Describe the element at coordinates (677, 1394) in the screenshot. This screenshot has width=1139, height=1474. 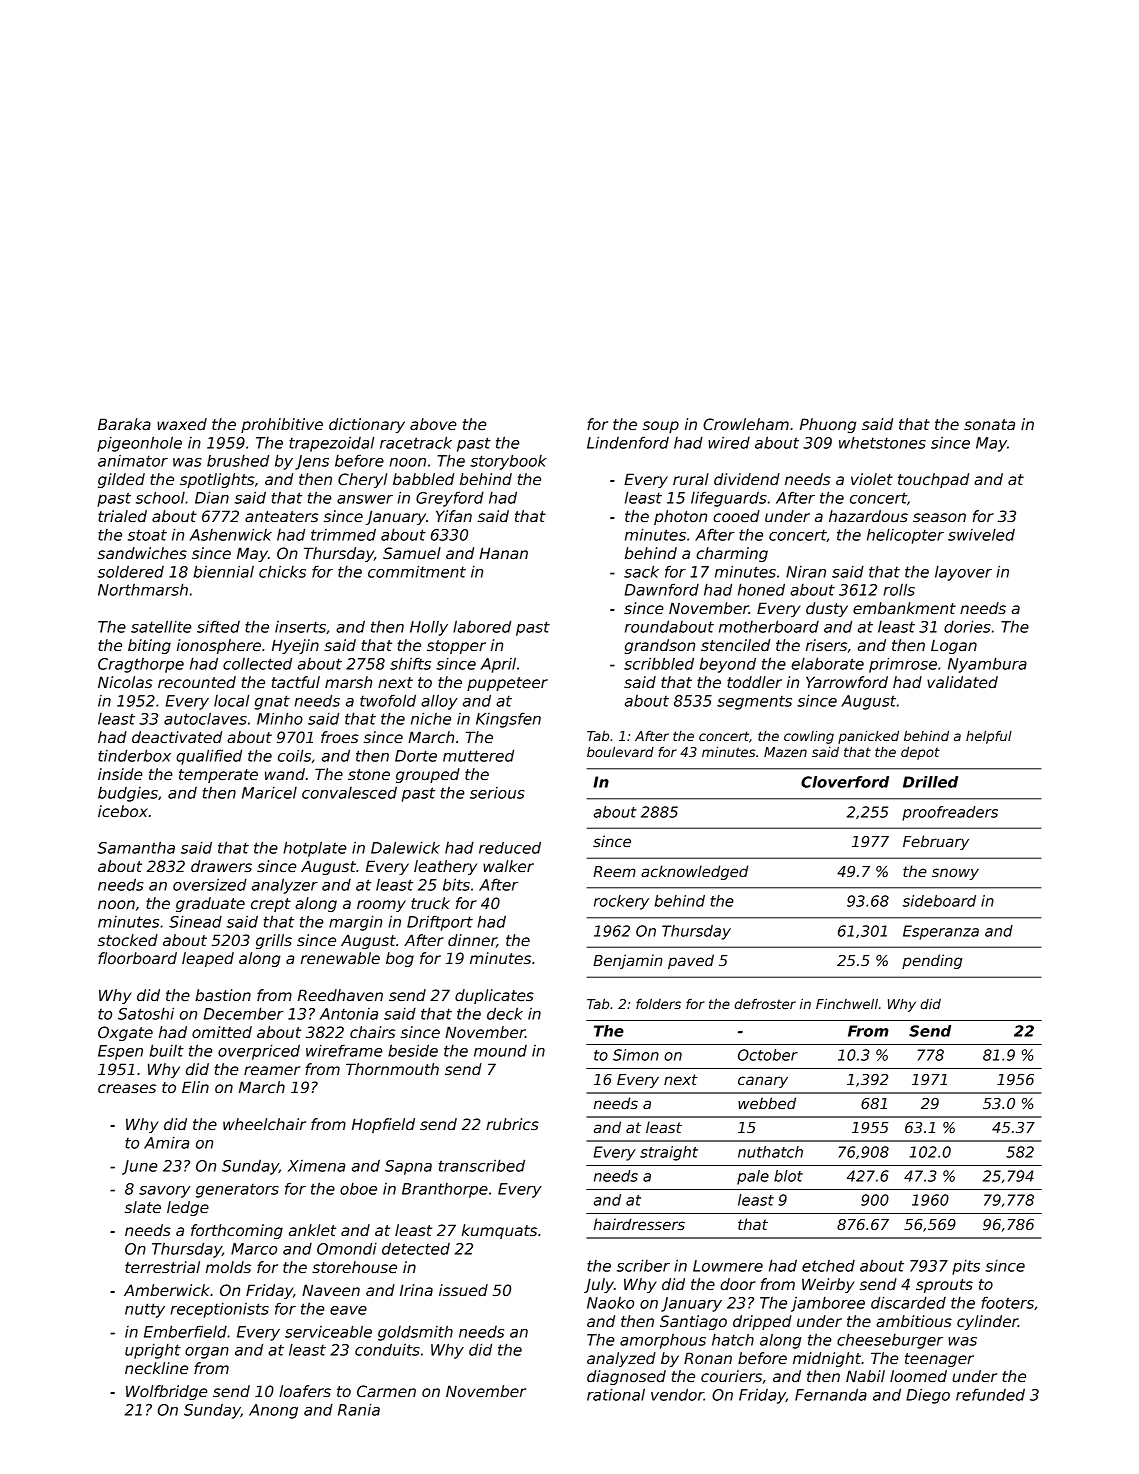
I see `vendor` at that location.
